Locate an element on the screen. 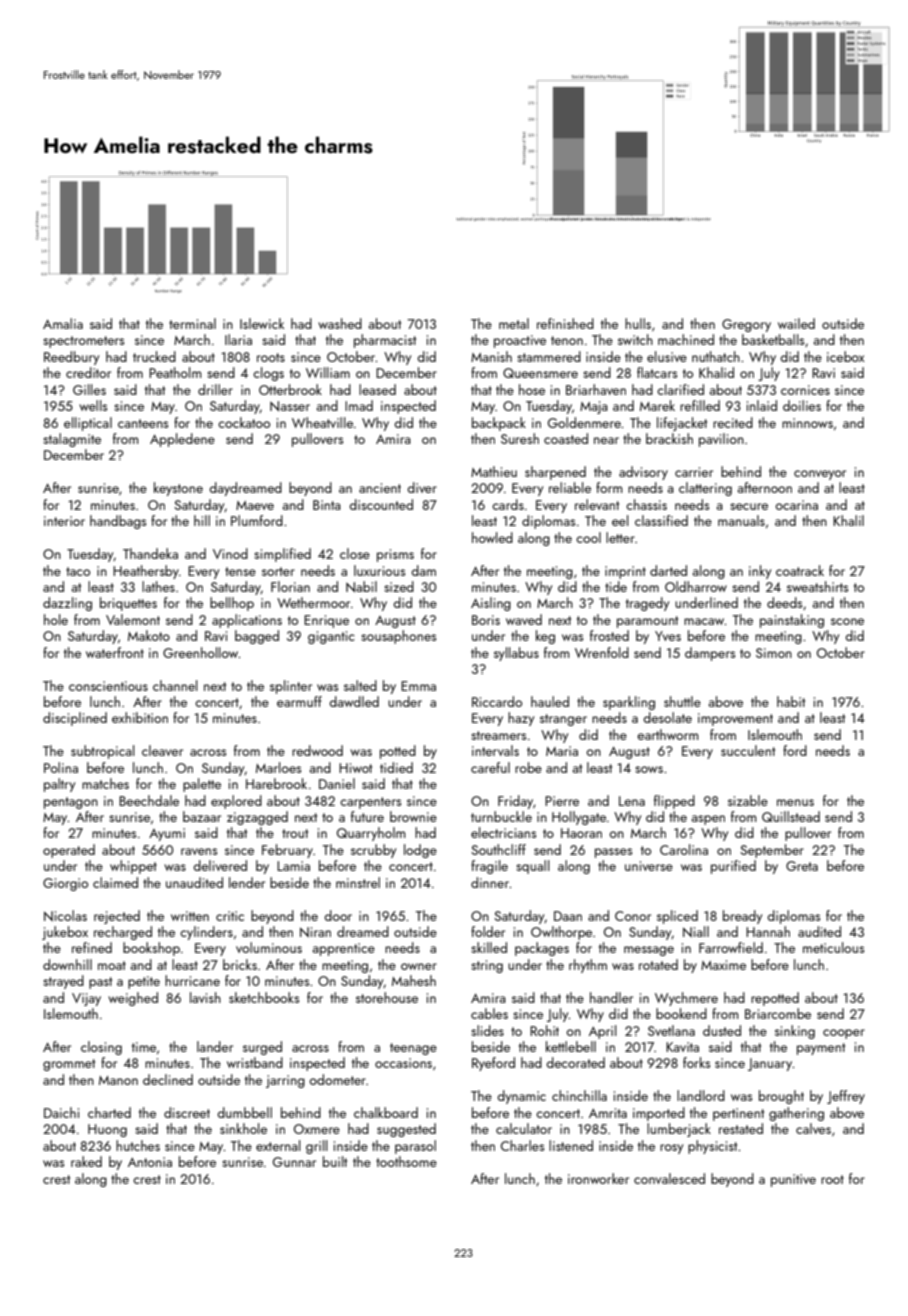 The width and height of the screenshot is (908, 1316). slides is located at coordinates (487, 1030).
